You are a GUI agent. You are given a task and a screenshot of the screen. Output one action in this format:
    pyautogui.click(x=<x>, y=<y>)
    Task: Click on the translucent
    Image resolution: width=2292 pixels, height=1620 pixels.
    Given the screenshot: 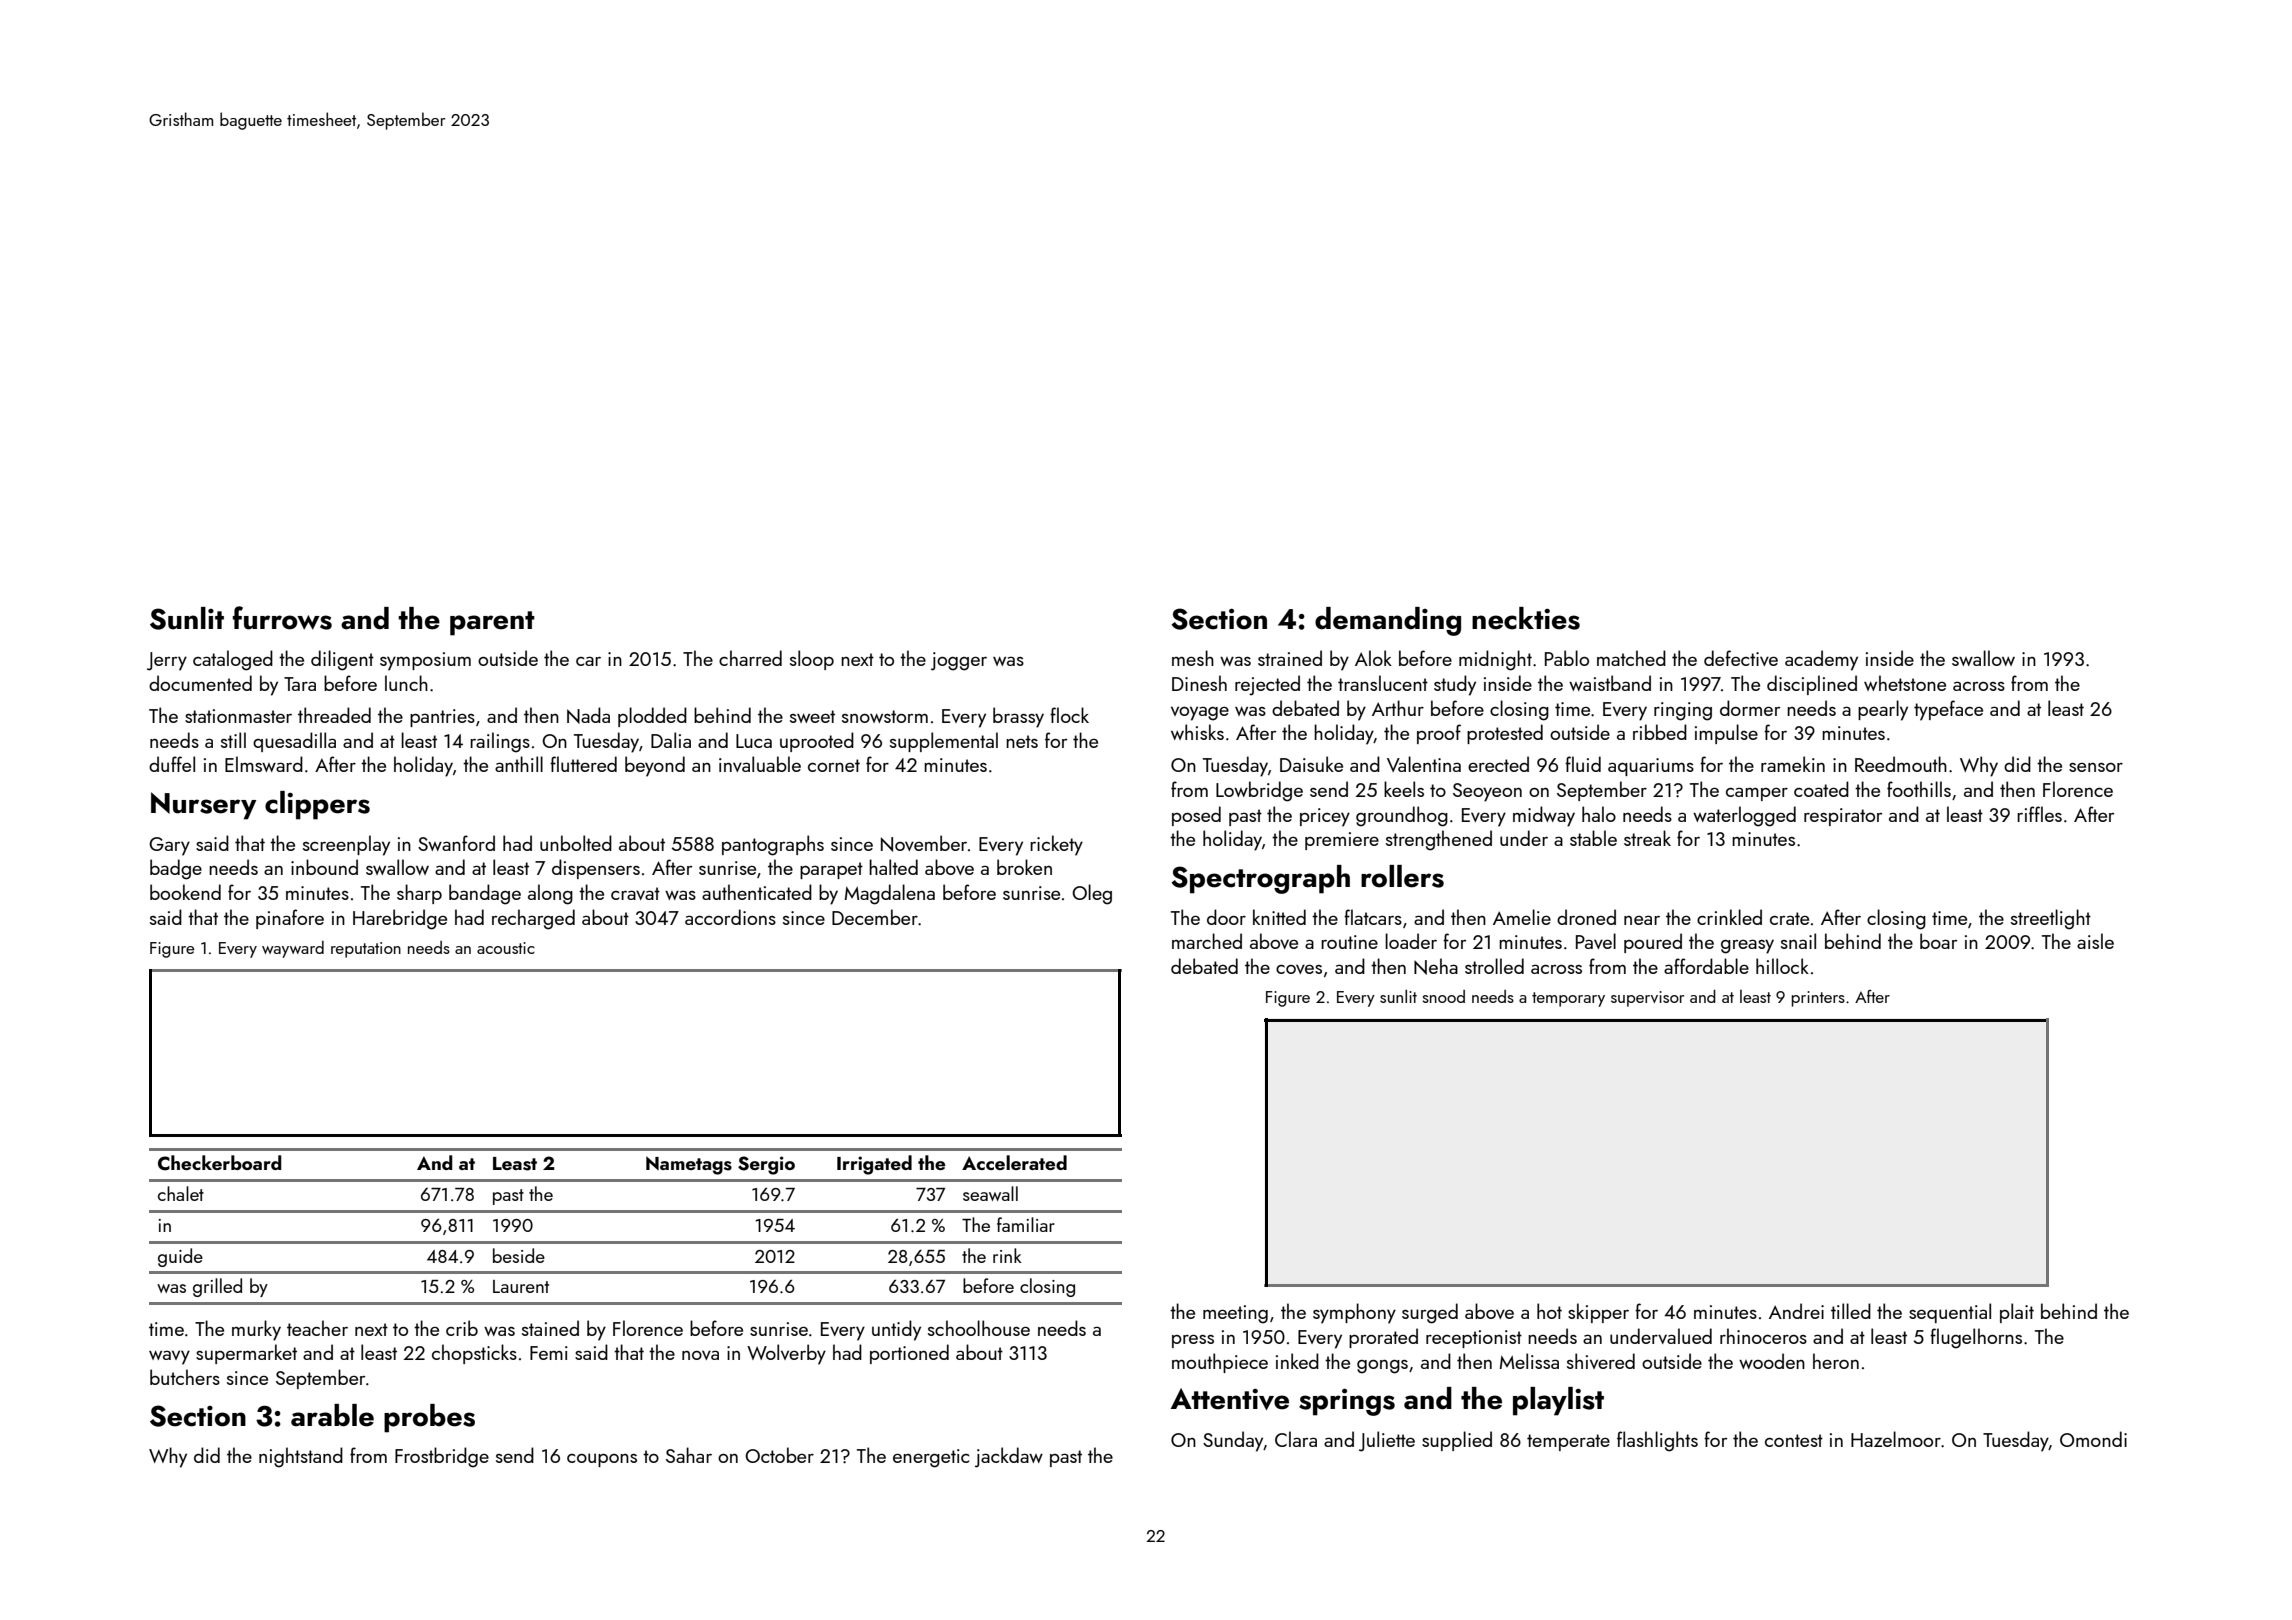 What is the action you would take?
    pyautogui.click(x=1383, y=683)
